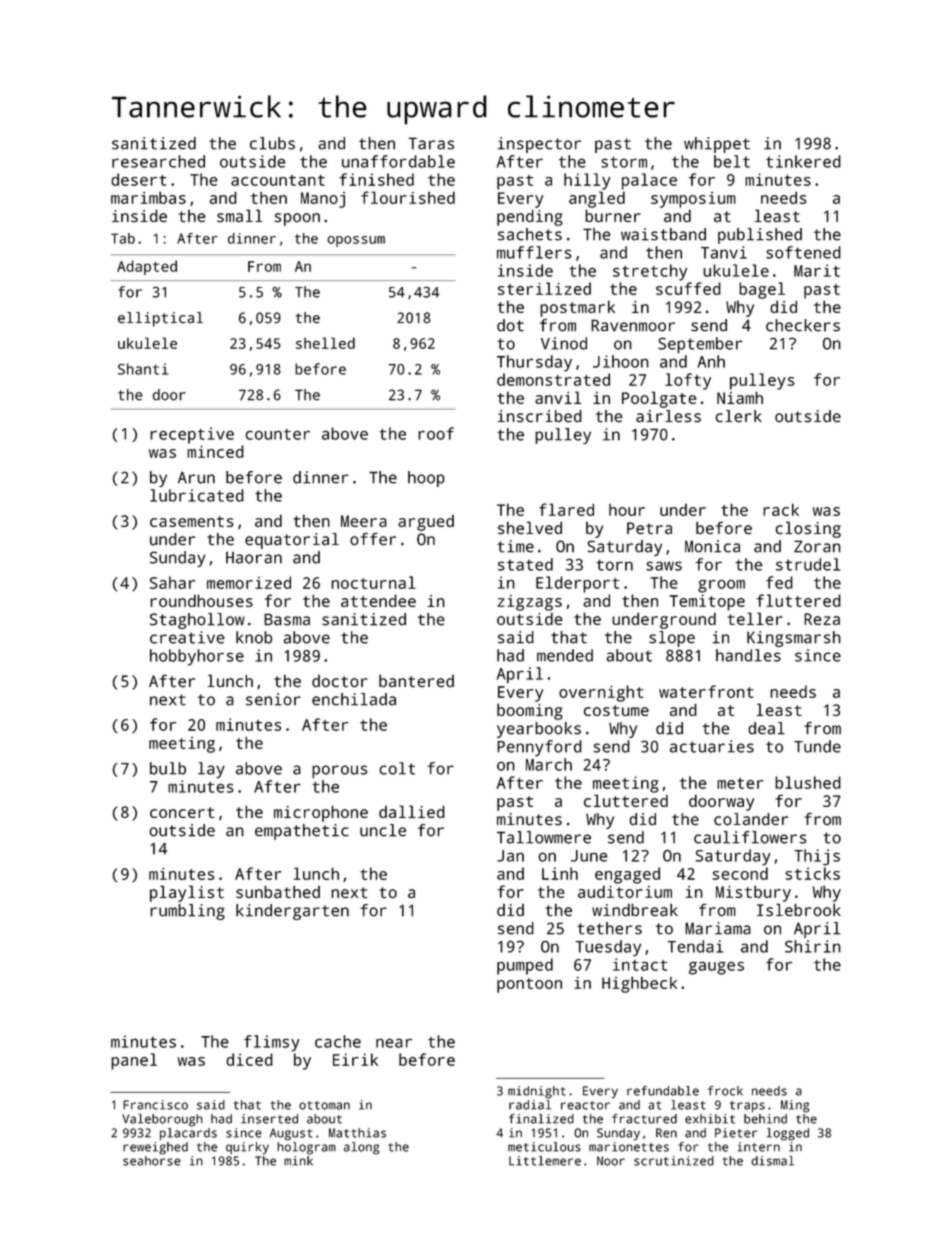  I want to click on sticks, so click(812, 873).
